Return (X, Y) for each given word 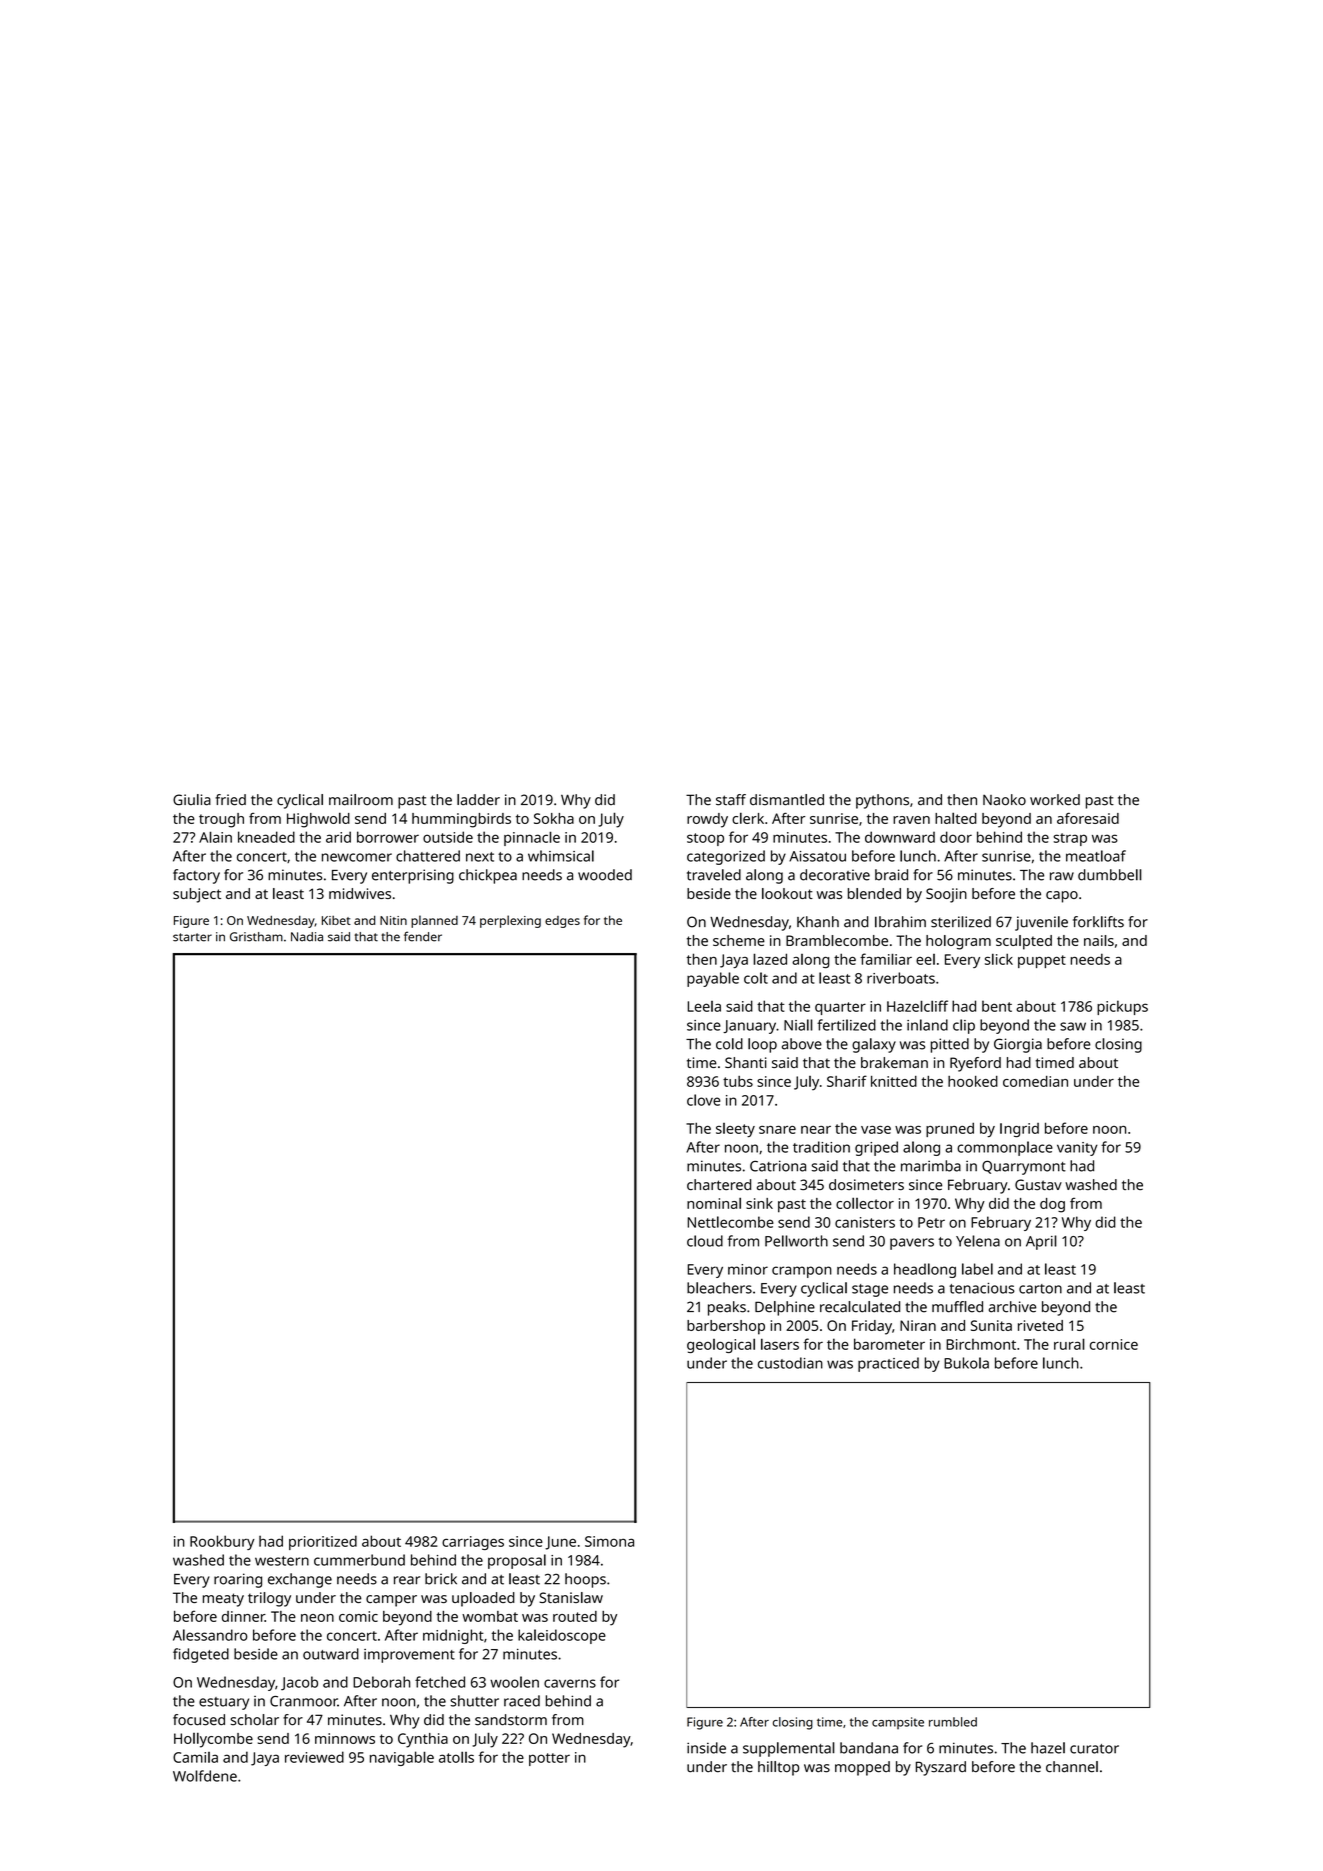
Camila (195, 1757)
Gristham (256, 937)
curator (1094, 1749)
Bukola (966, 1363)
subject (197, 895)
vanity (1077, 1149)
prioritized (323, 1542)
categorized (726, 857)
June (560, 1543)
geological (721, 1345)
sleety (735, 1130)
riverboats (901, 978)
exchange (300, 1580)
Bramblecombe (837, 940)
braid (891, 875)
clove (703, 1100)
